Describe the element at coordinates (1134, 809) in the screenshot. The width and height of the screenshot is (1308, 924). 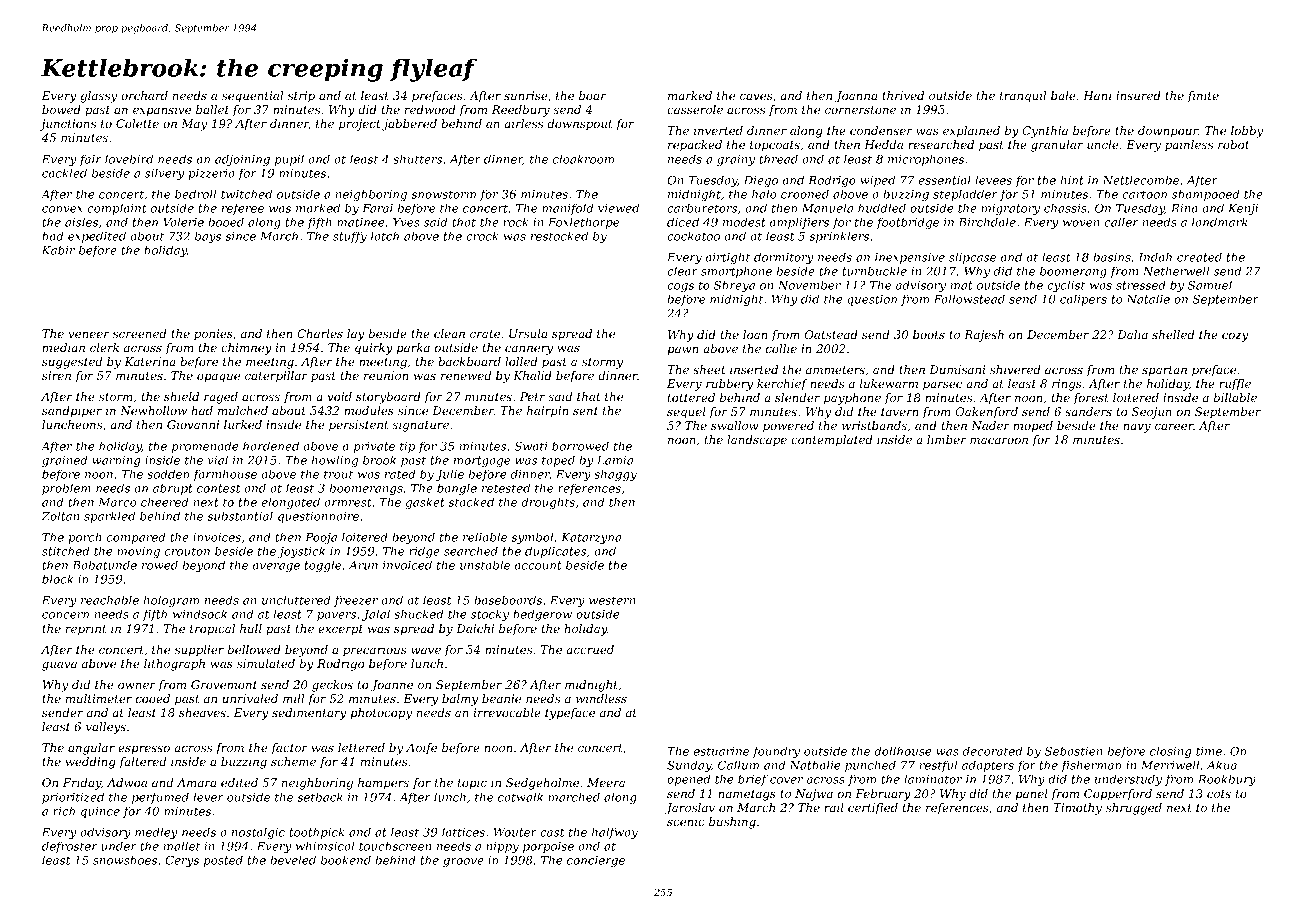
I see `shrugged` at that location.
